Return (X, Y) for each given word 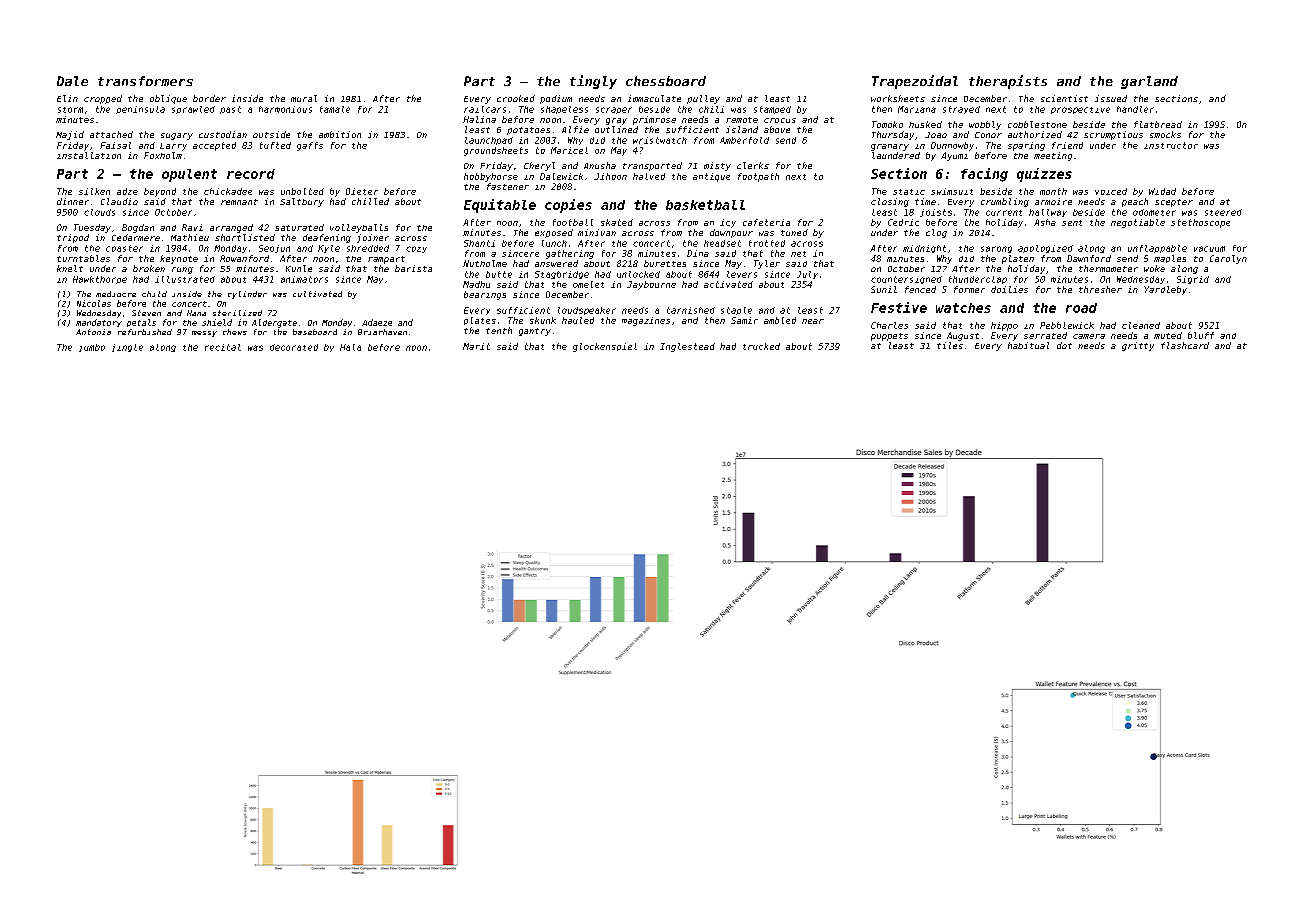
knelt (70, 268)
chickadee (228, 191)
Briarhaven (382, 332)
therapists (1008, 82)
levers (742, 274)
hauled (578, 320)
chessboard (666, 81)
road (1081, 308)
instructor (1171, 145)
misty (717, 166)
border (209, 98)
